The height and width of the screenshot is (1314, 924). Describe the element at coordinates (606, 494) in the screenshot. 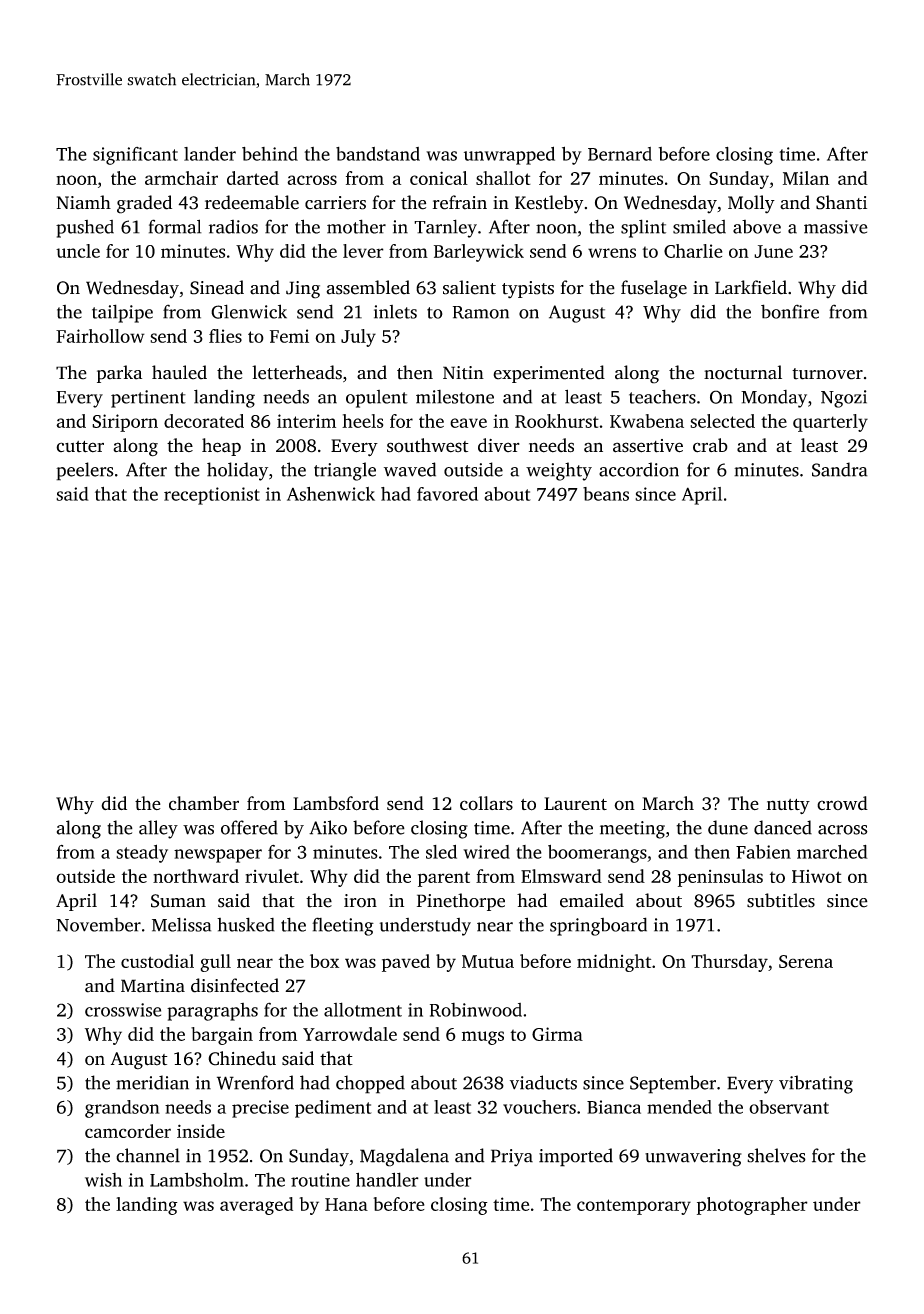

I see `beans` at that location.
